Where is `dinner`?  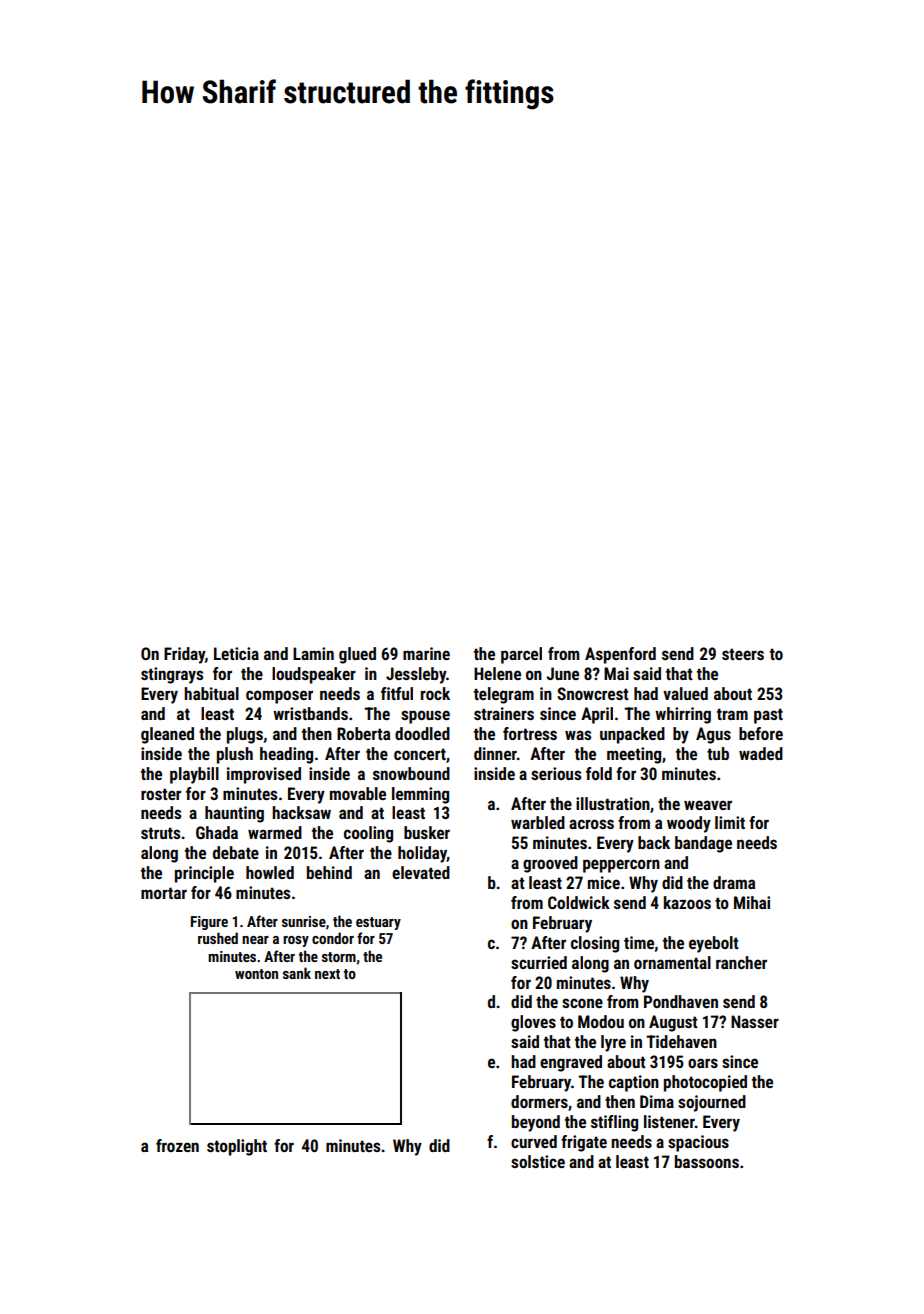
dinner is located at coordinates (495, 753).
